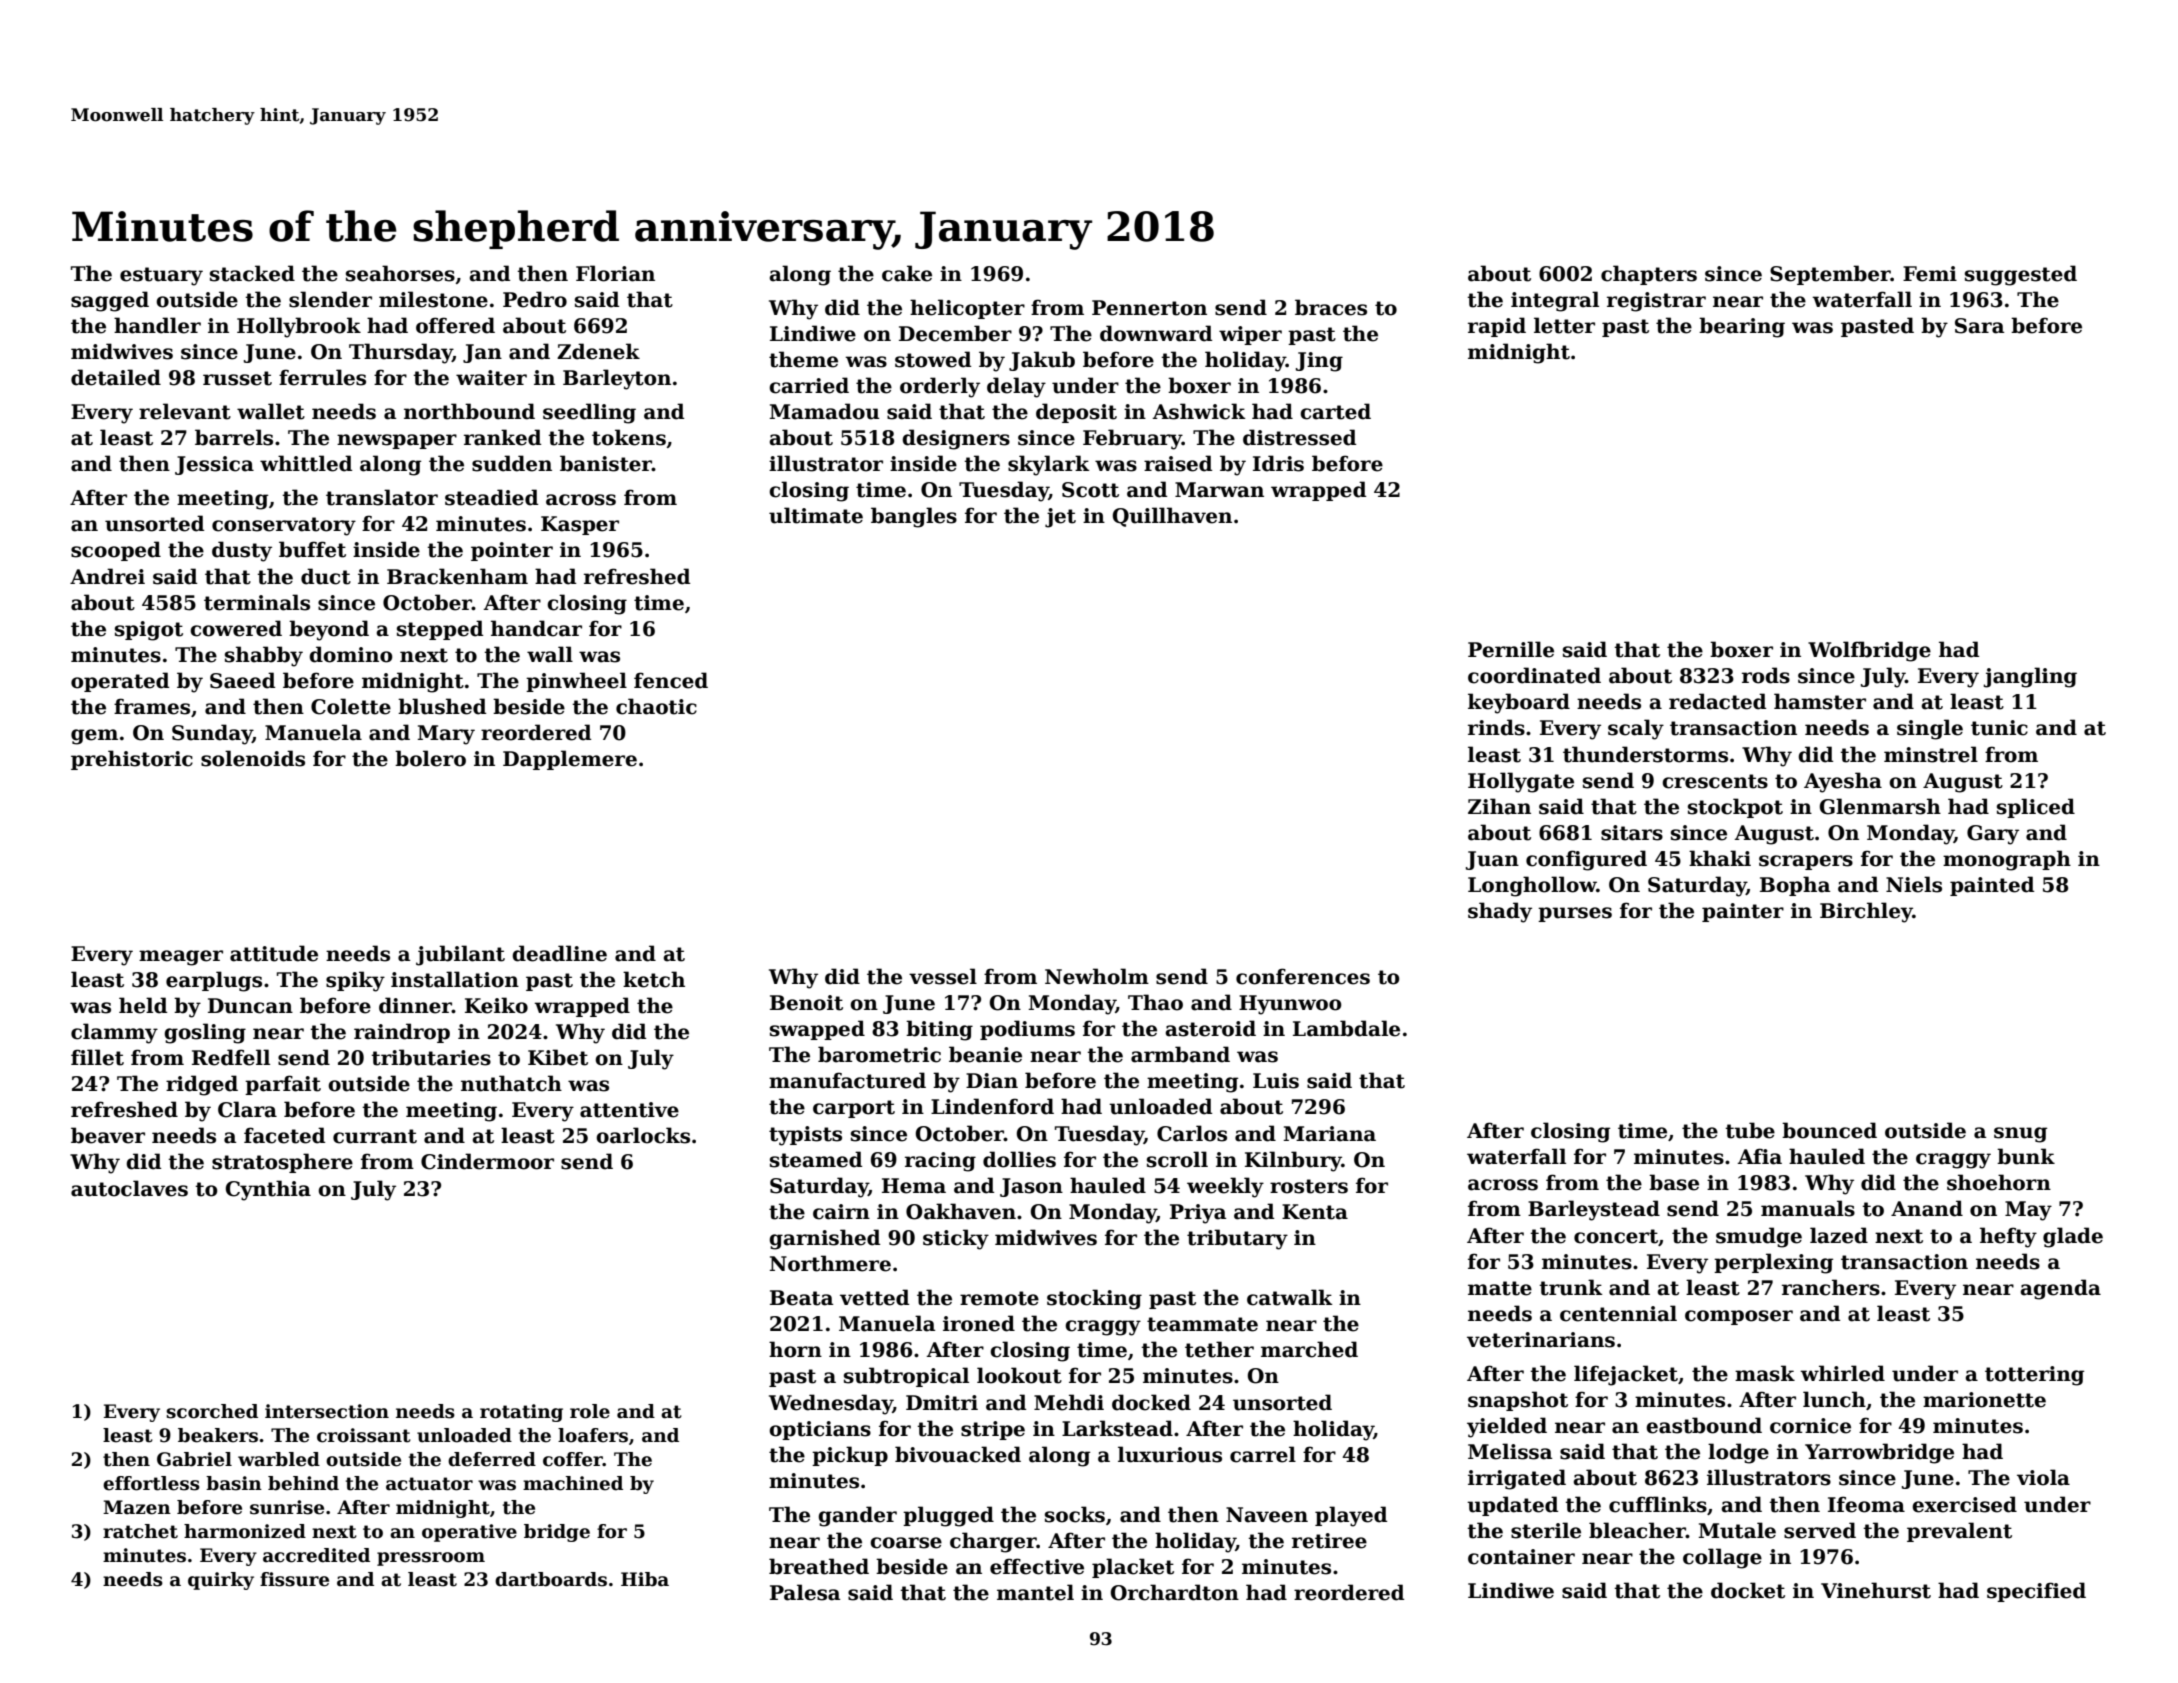  Describe the element at coordinates (943, 976) in the image. I see `vessel` at that location.
